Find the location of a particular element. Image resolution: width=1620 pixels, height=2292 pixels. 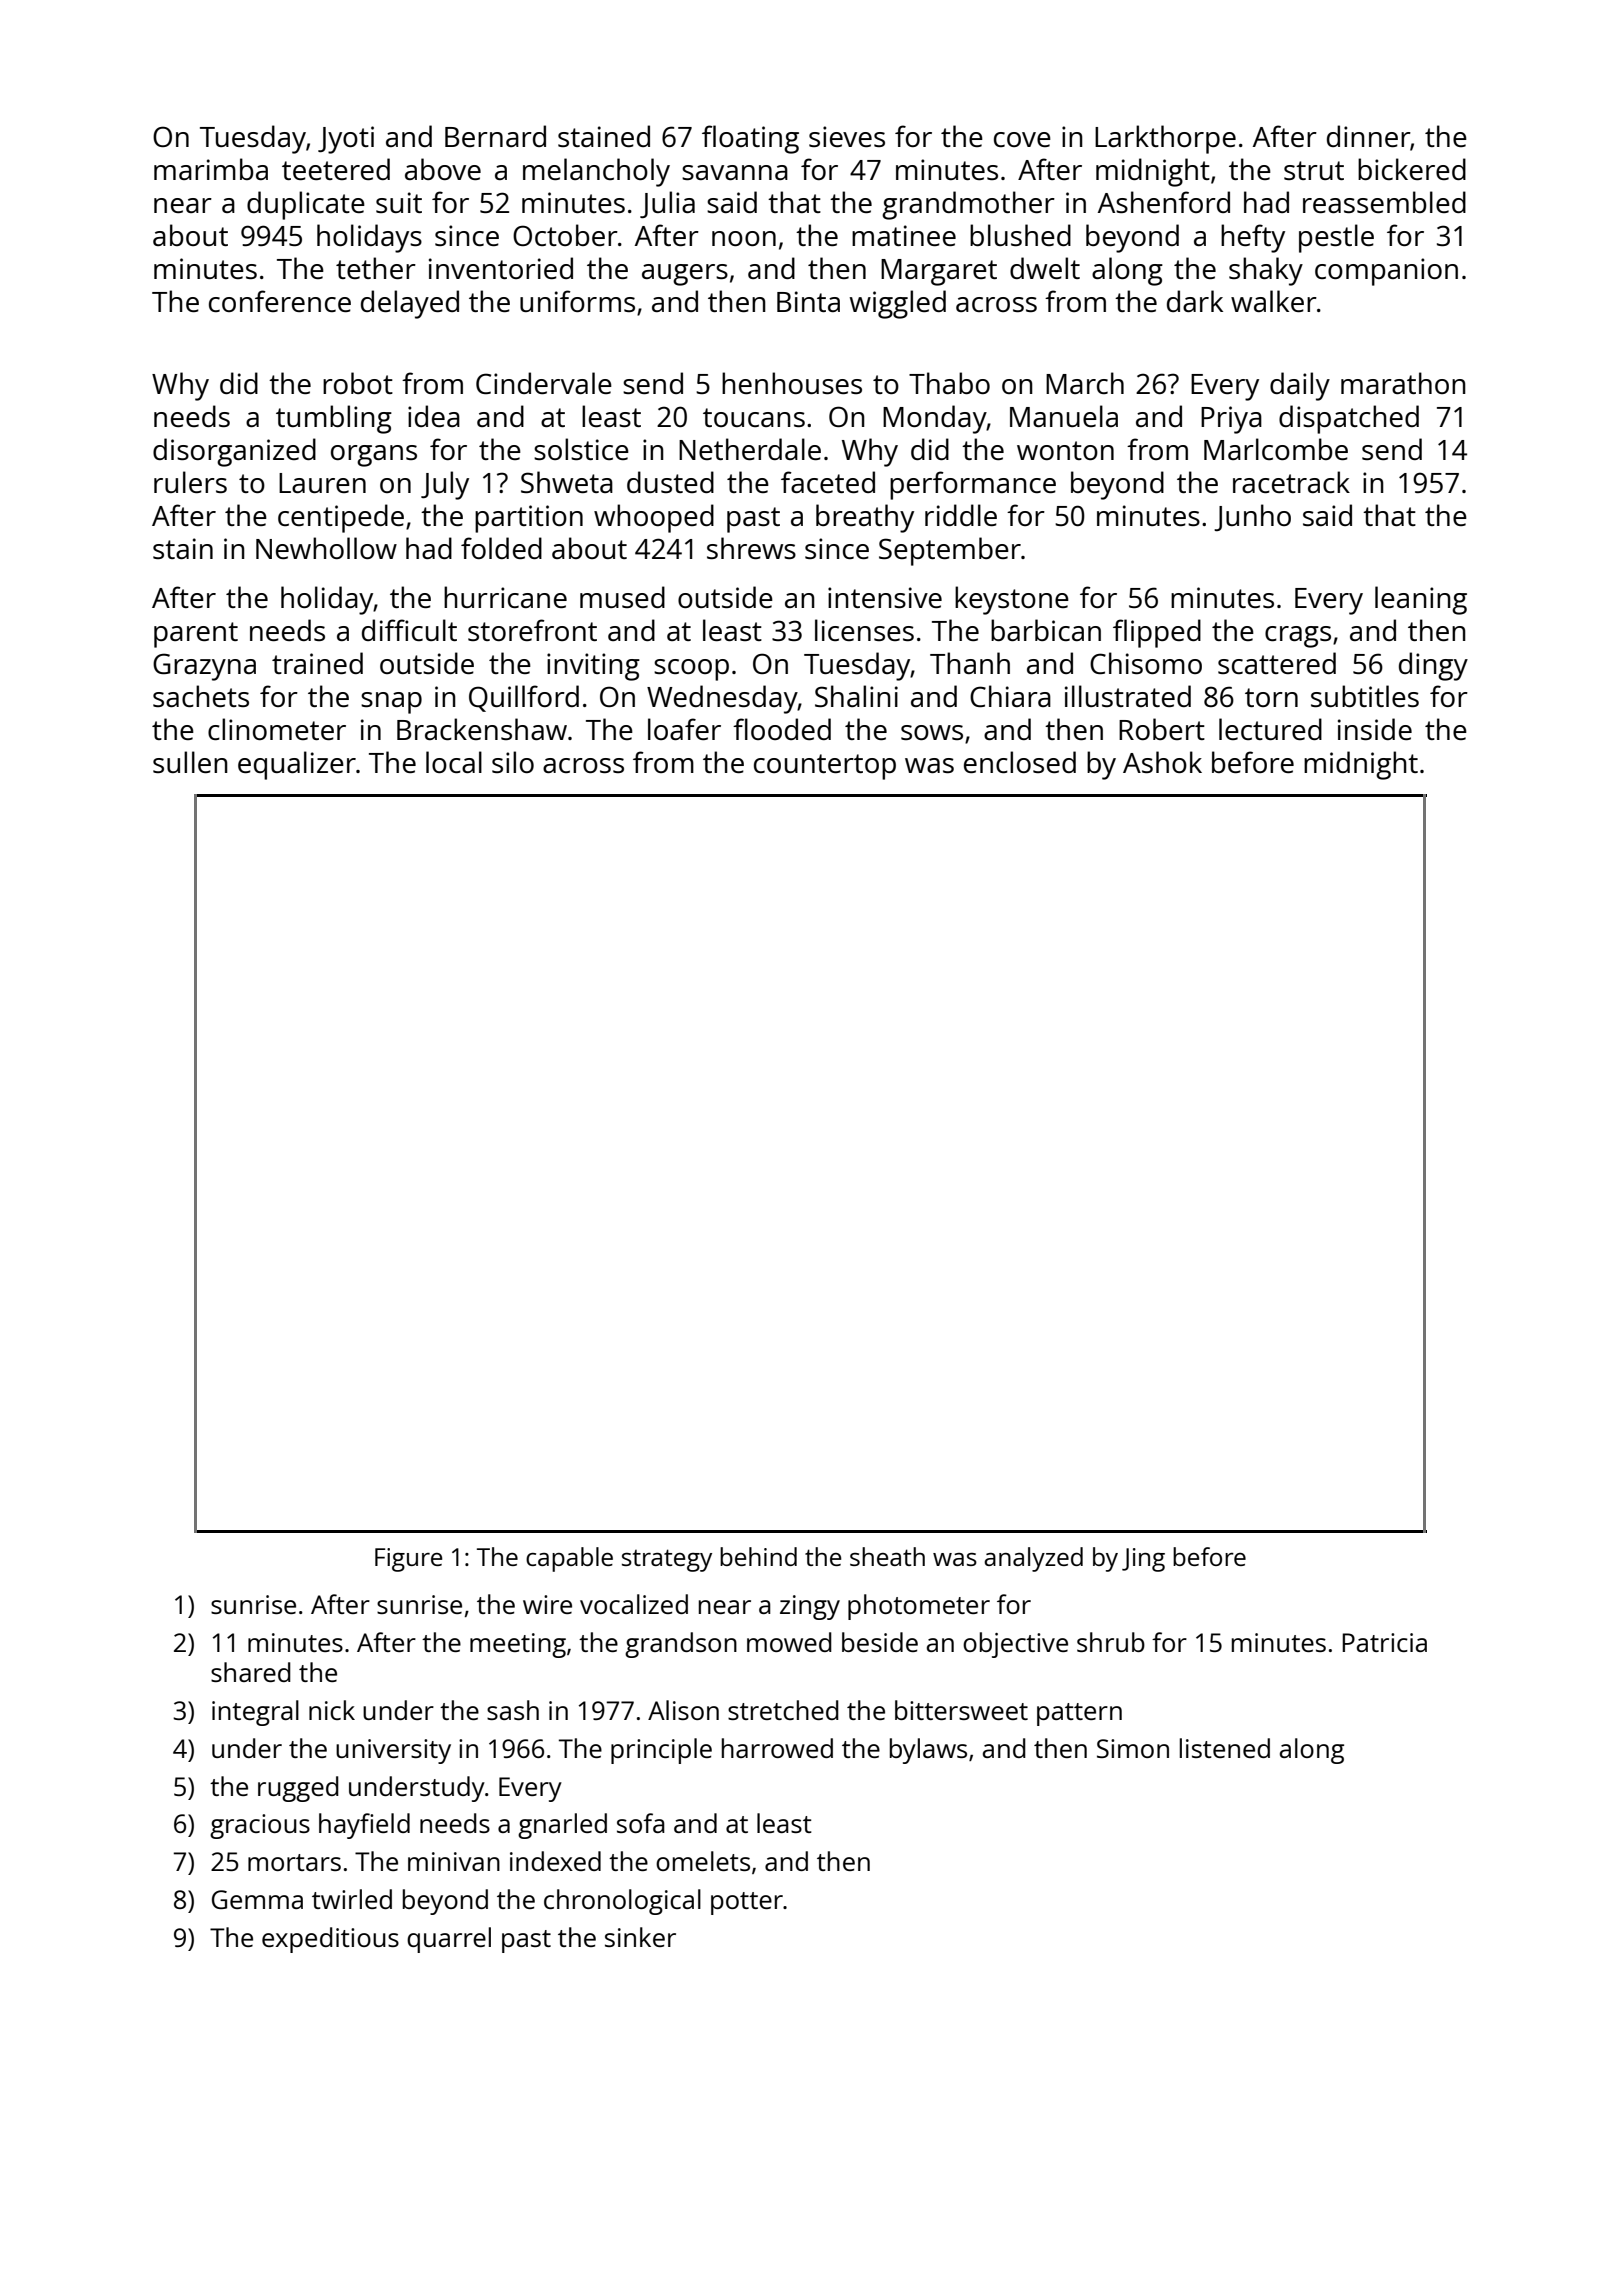

marimba is located at coordinates (211, 169).
